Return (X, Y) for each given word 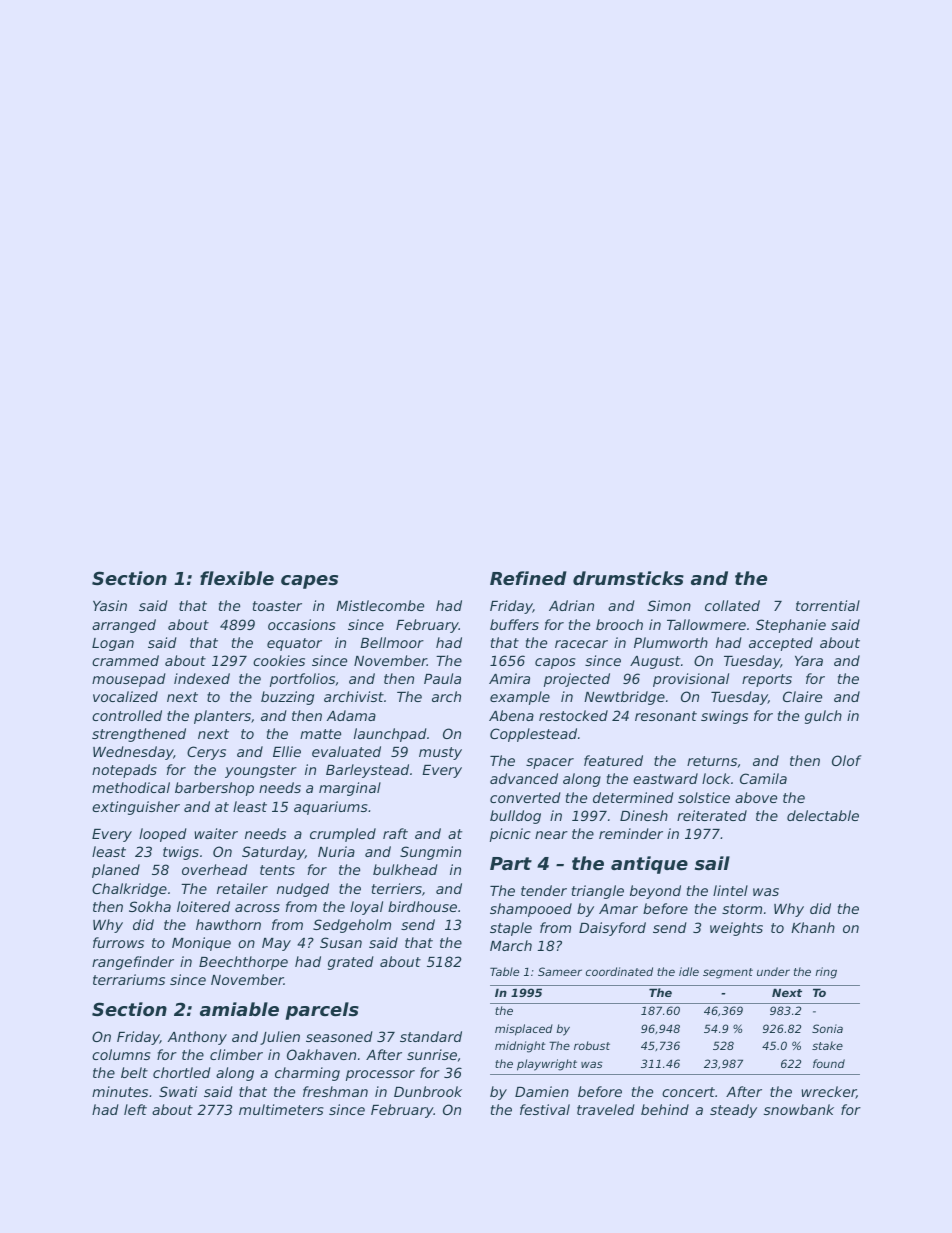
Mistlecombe (380, 605)
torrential (828, 605)
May (276, 944)
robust (592, 1045)
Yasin (110, 605)
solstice (704, 797)
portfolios (302, 680)
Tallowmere (706, 624)
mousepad (129, 680)
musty (440, 753)
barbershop (214, 789)
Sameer (560, 971)
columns (121, 1054)
